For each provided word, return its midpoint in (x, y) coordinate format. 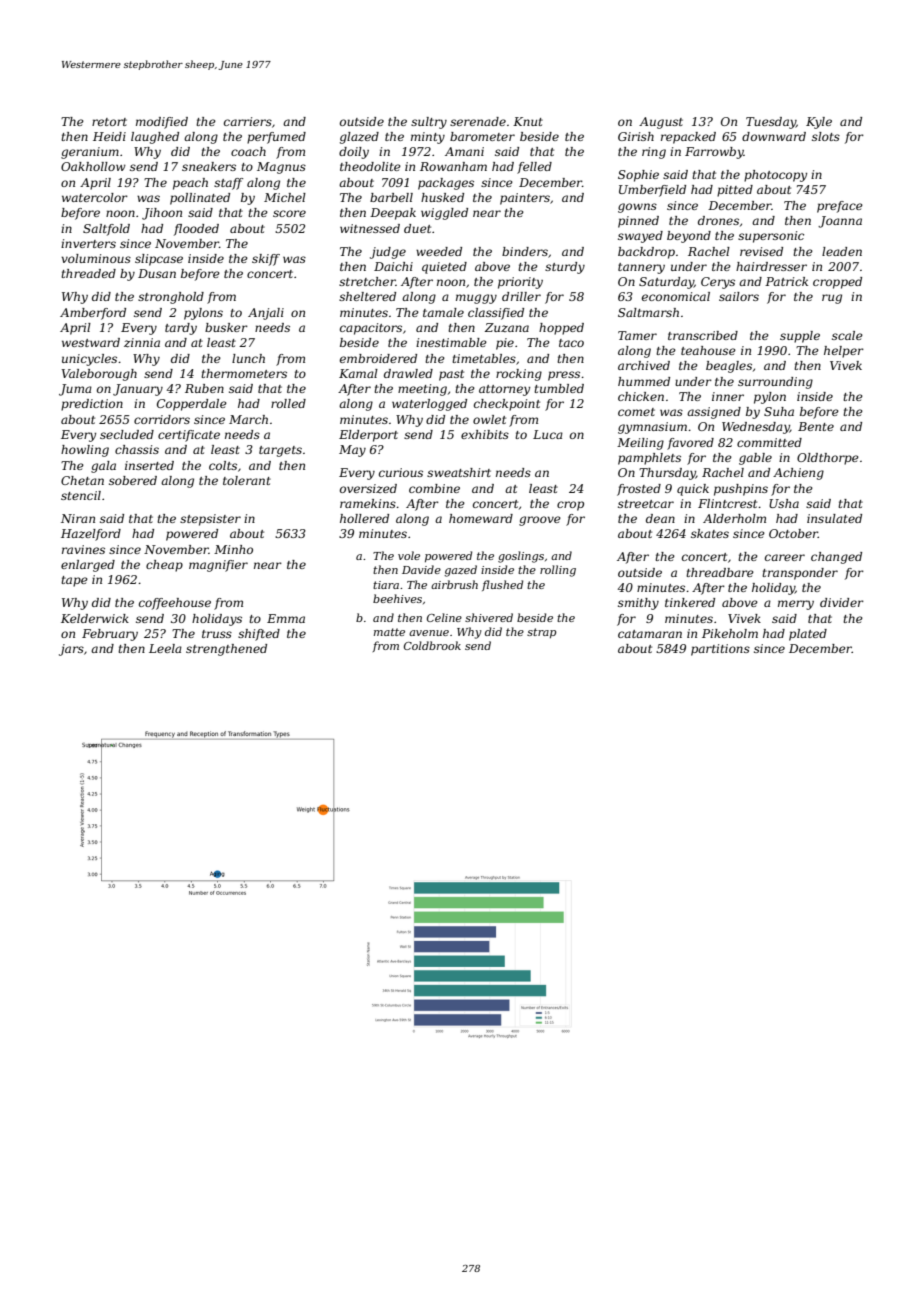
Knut (528, 121)
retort (109, 122)
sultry (429, 123)
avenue (429, 633)
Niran (78, 518)
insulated (834, 518)
